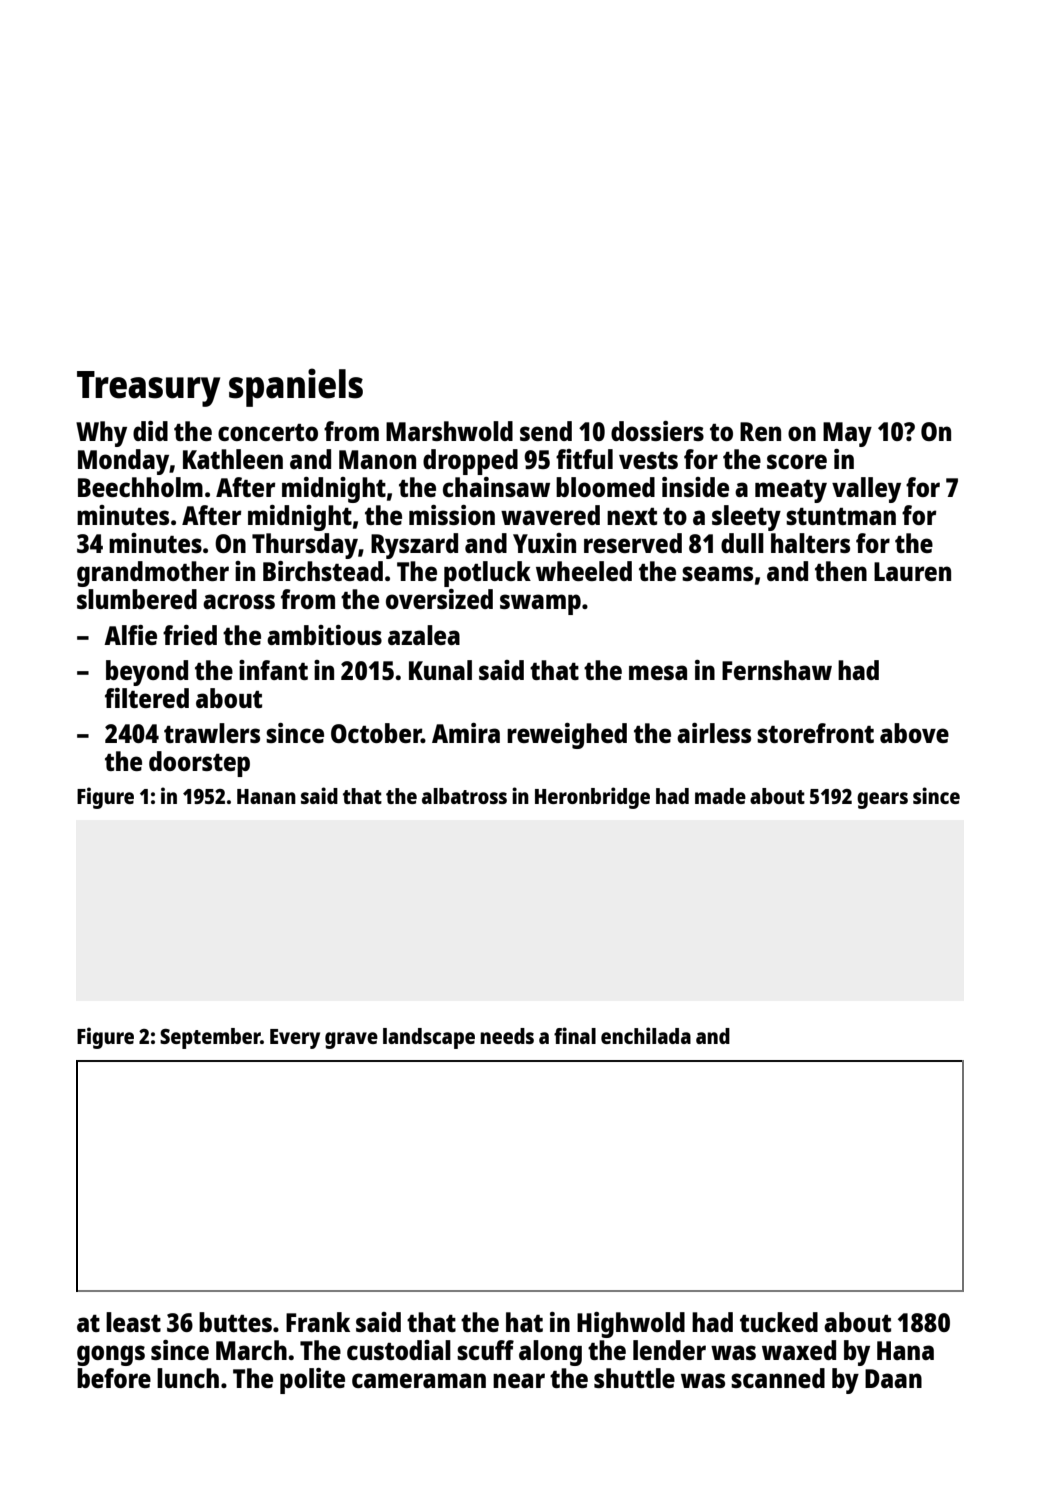  I want to click on Frank, so click(318, 1322).
